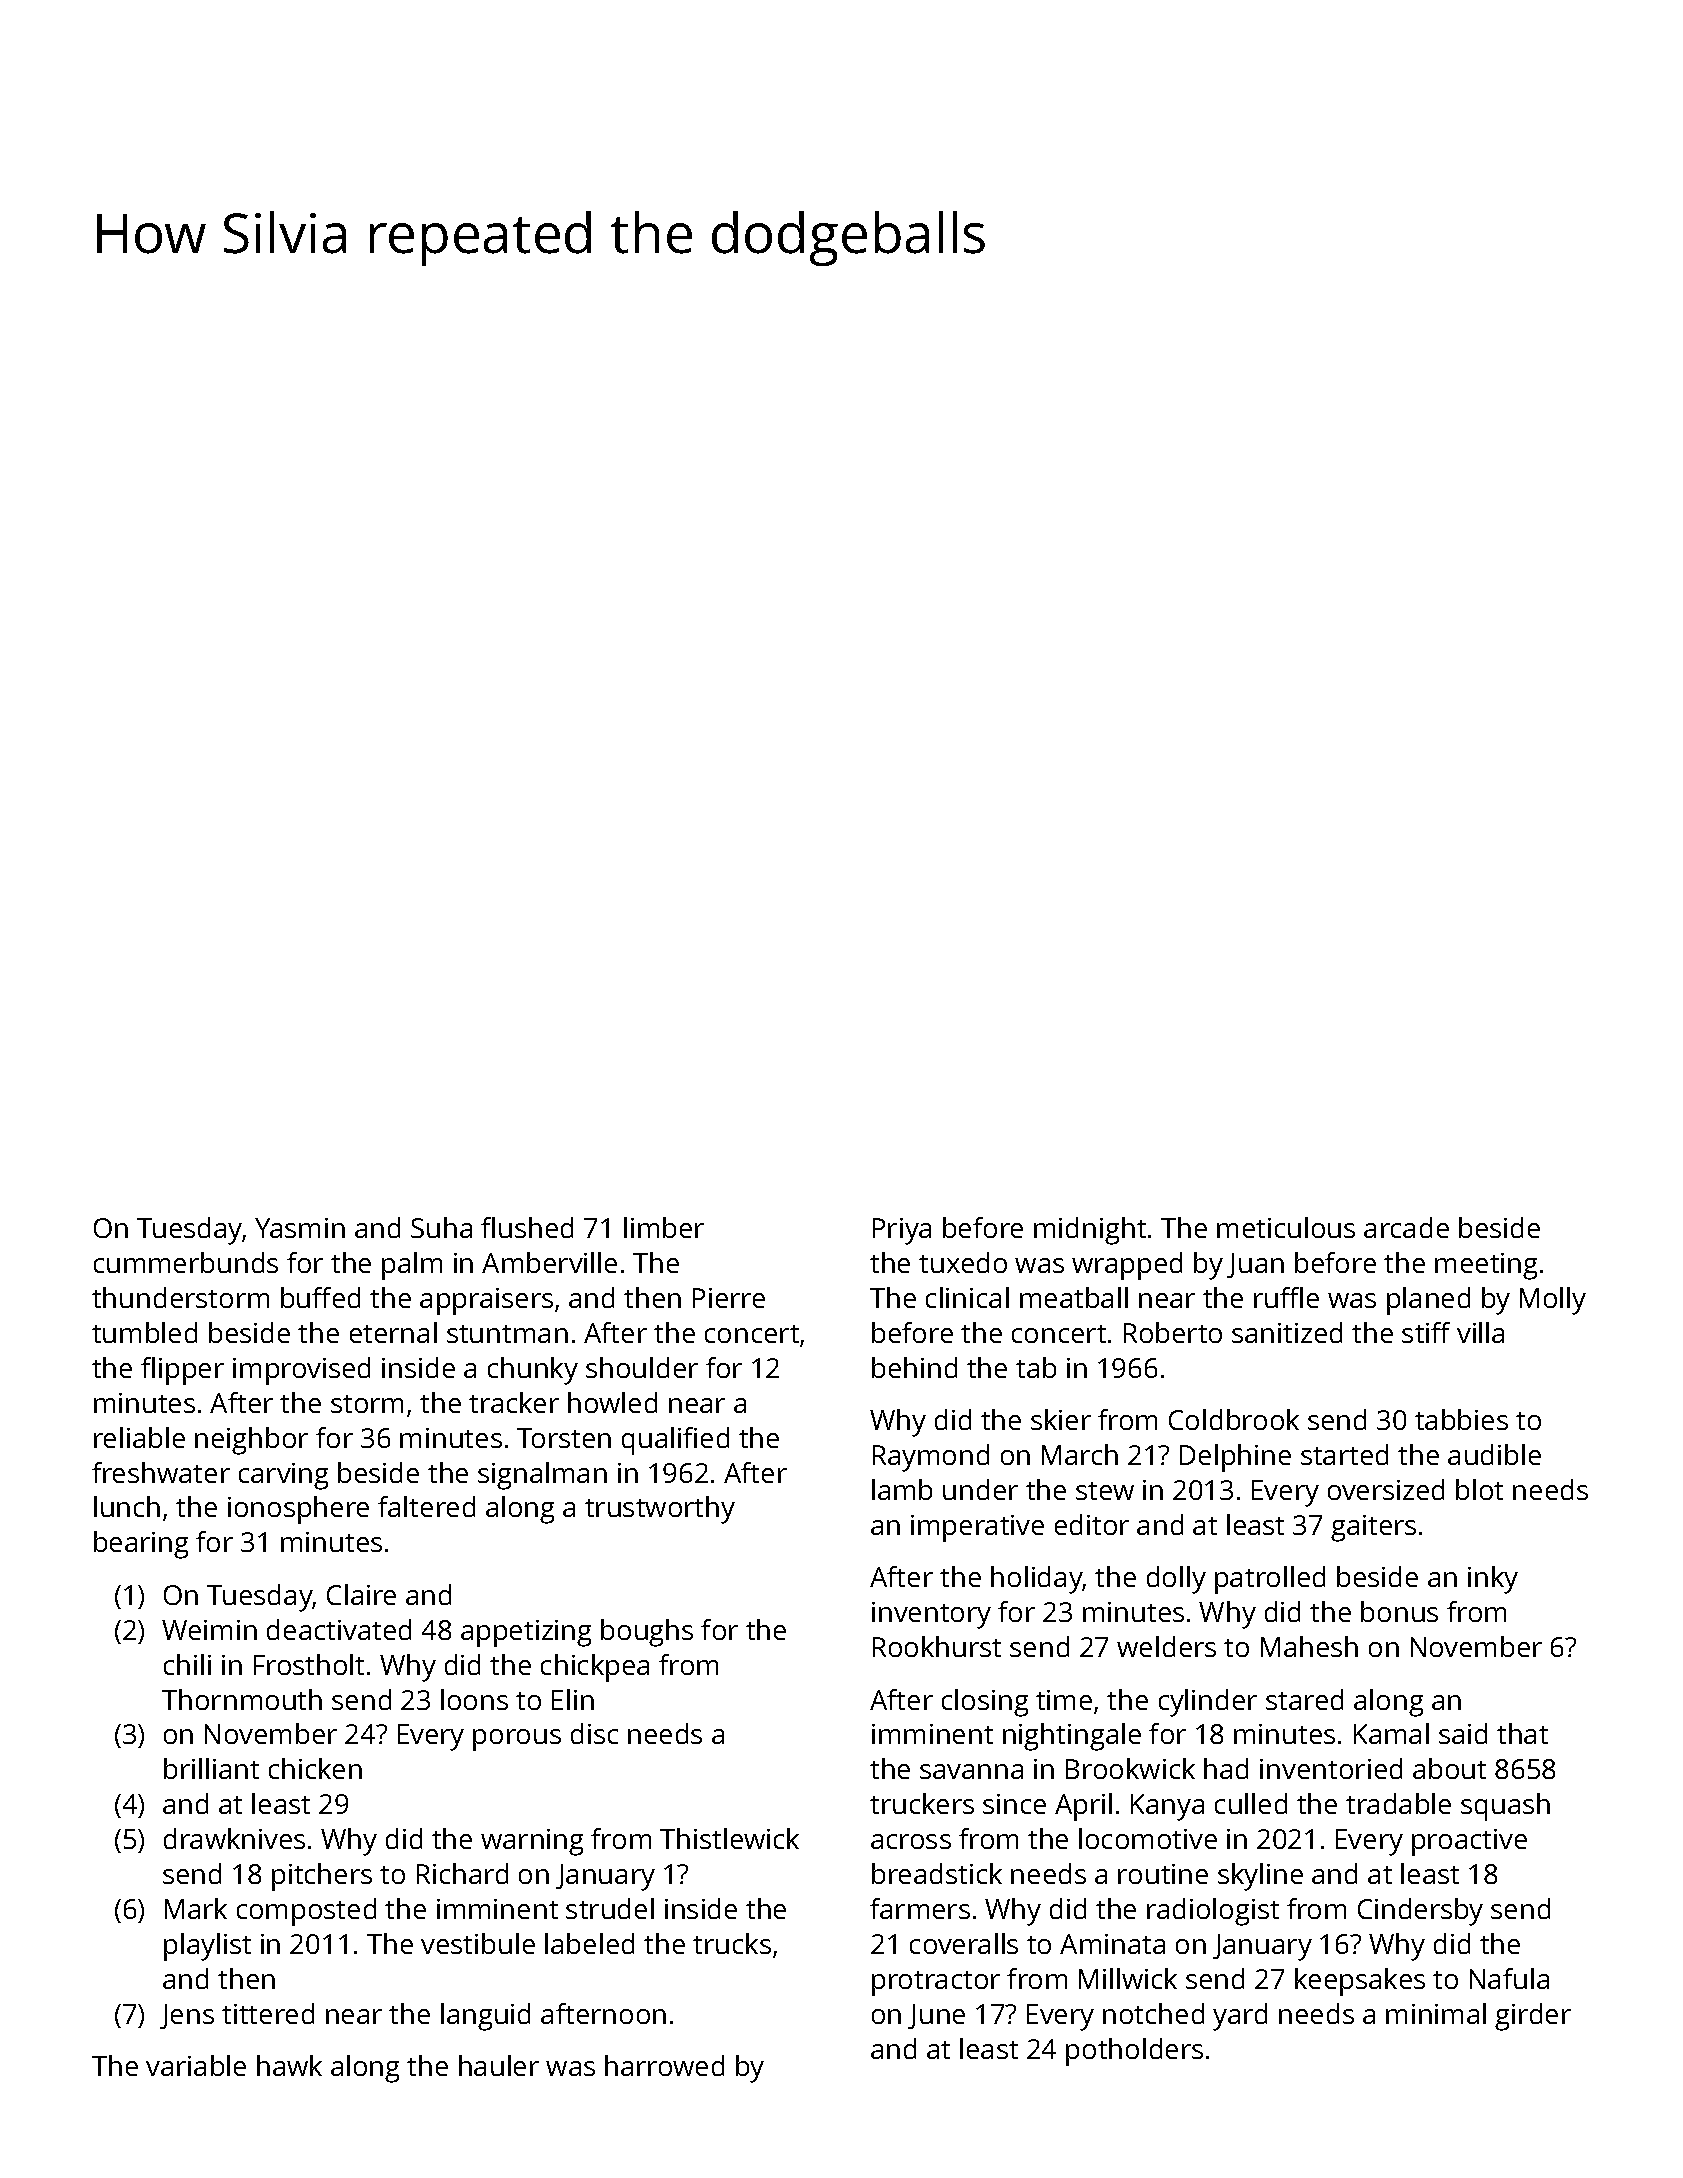 The height and width of the screenshot is (2178, 1683). I want to click on Juan, so click(1255, 1265).
